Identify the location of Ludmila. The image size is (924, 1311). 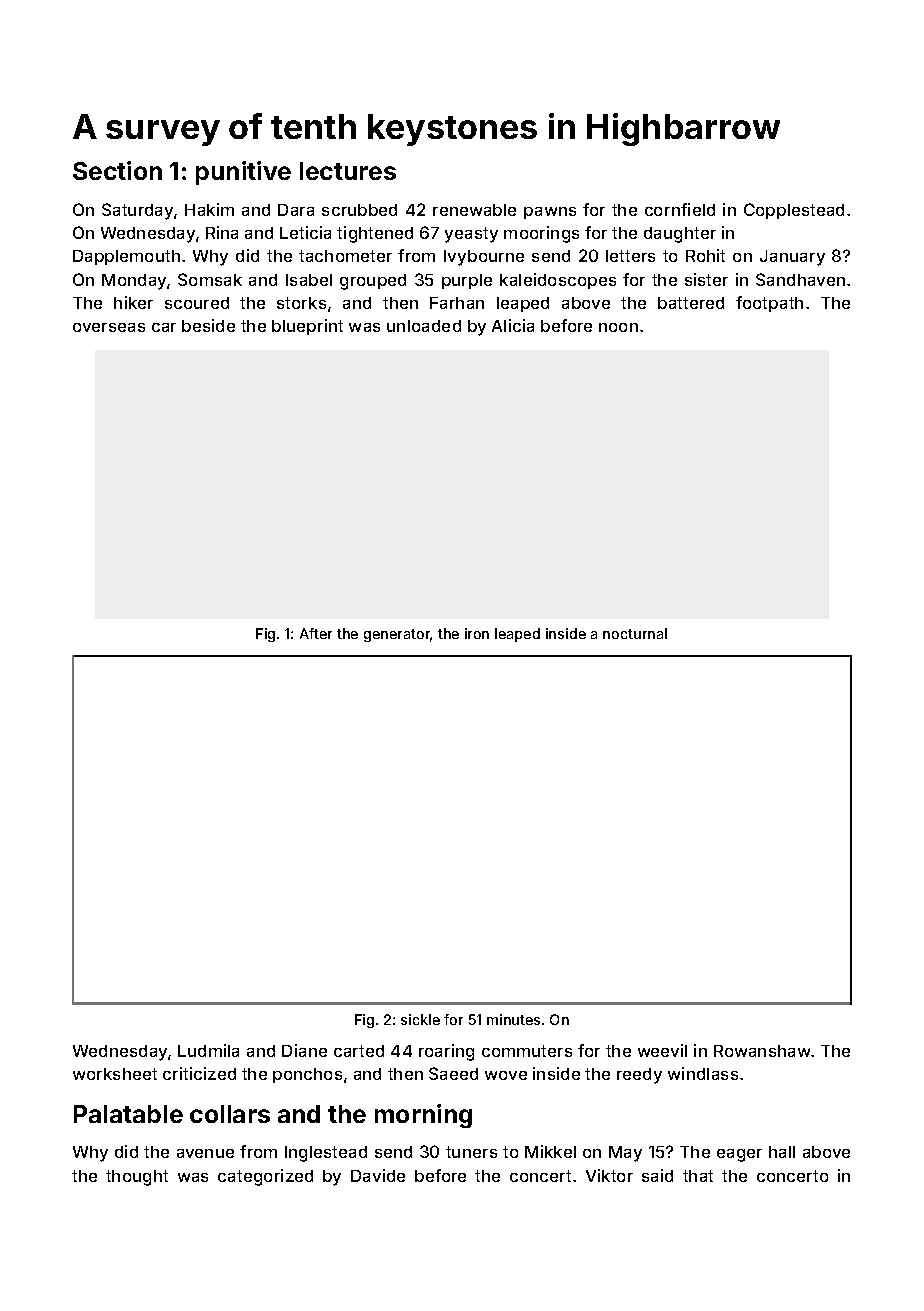
(208, 1050).
